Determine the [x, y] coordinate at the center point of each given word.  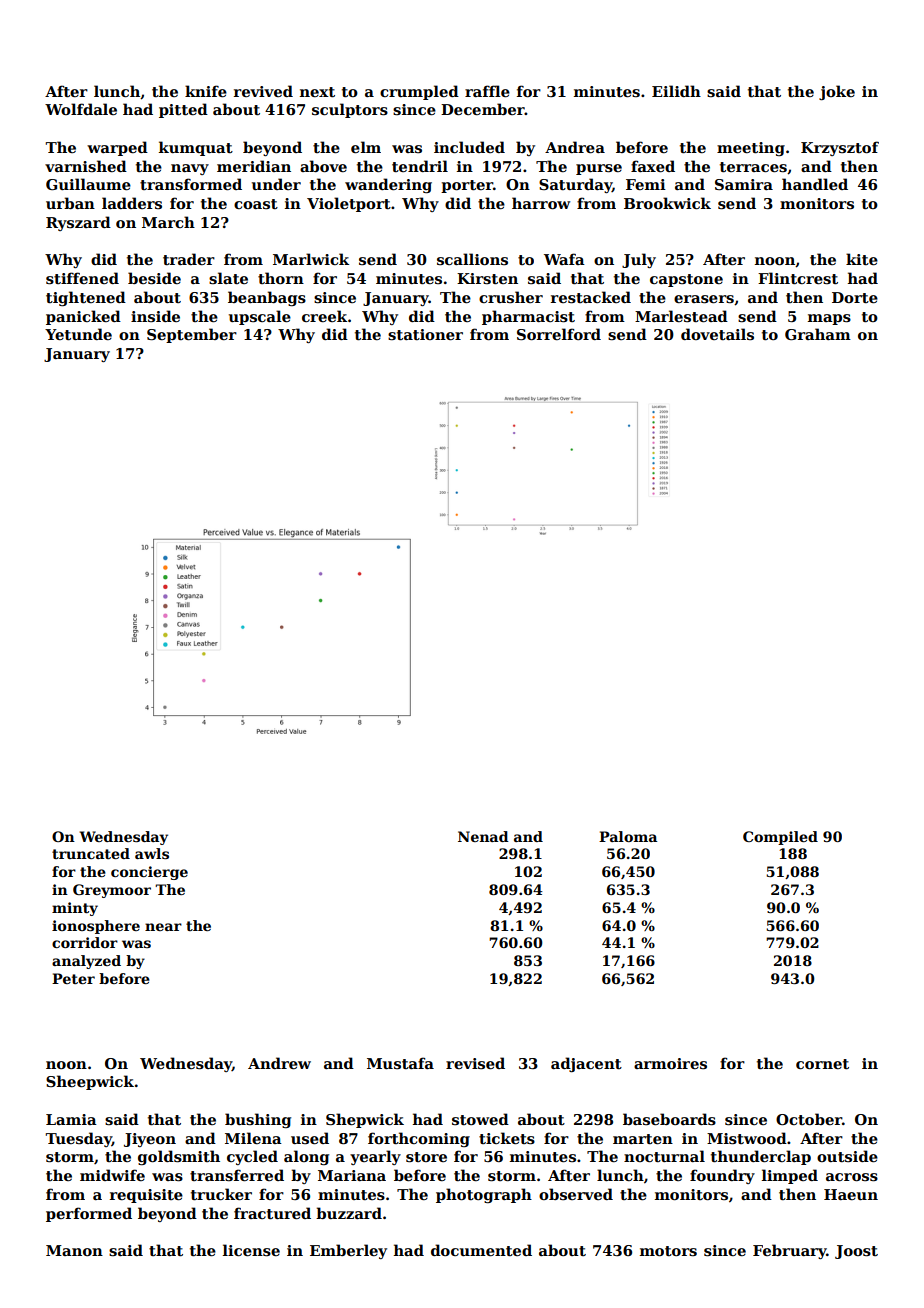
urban [70, 203]
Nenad [483, 836]
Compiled [780, 838]
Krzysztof [840, 148]
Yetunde [78, 334]
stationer [425, 334]
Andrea [575, 147]
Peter [73, 978]
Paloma [628, 836]
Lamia [71, 1119]
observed [576, 1194]
